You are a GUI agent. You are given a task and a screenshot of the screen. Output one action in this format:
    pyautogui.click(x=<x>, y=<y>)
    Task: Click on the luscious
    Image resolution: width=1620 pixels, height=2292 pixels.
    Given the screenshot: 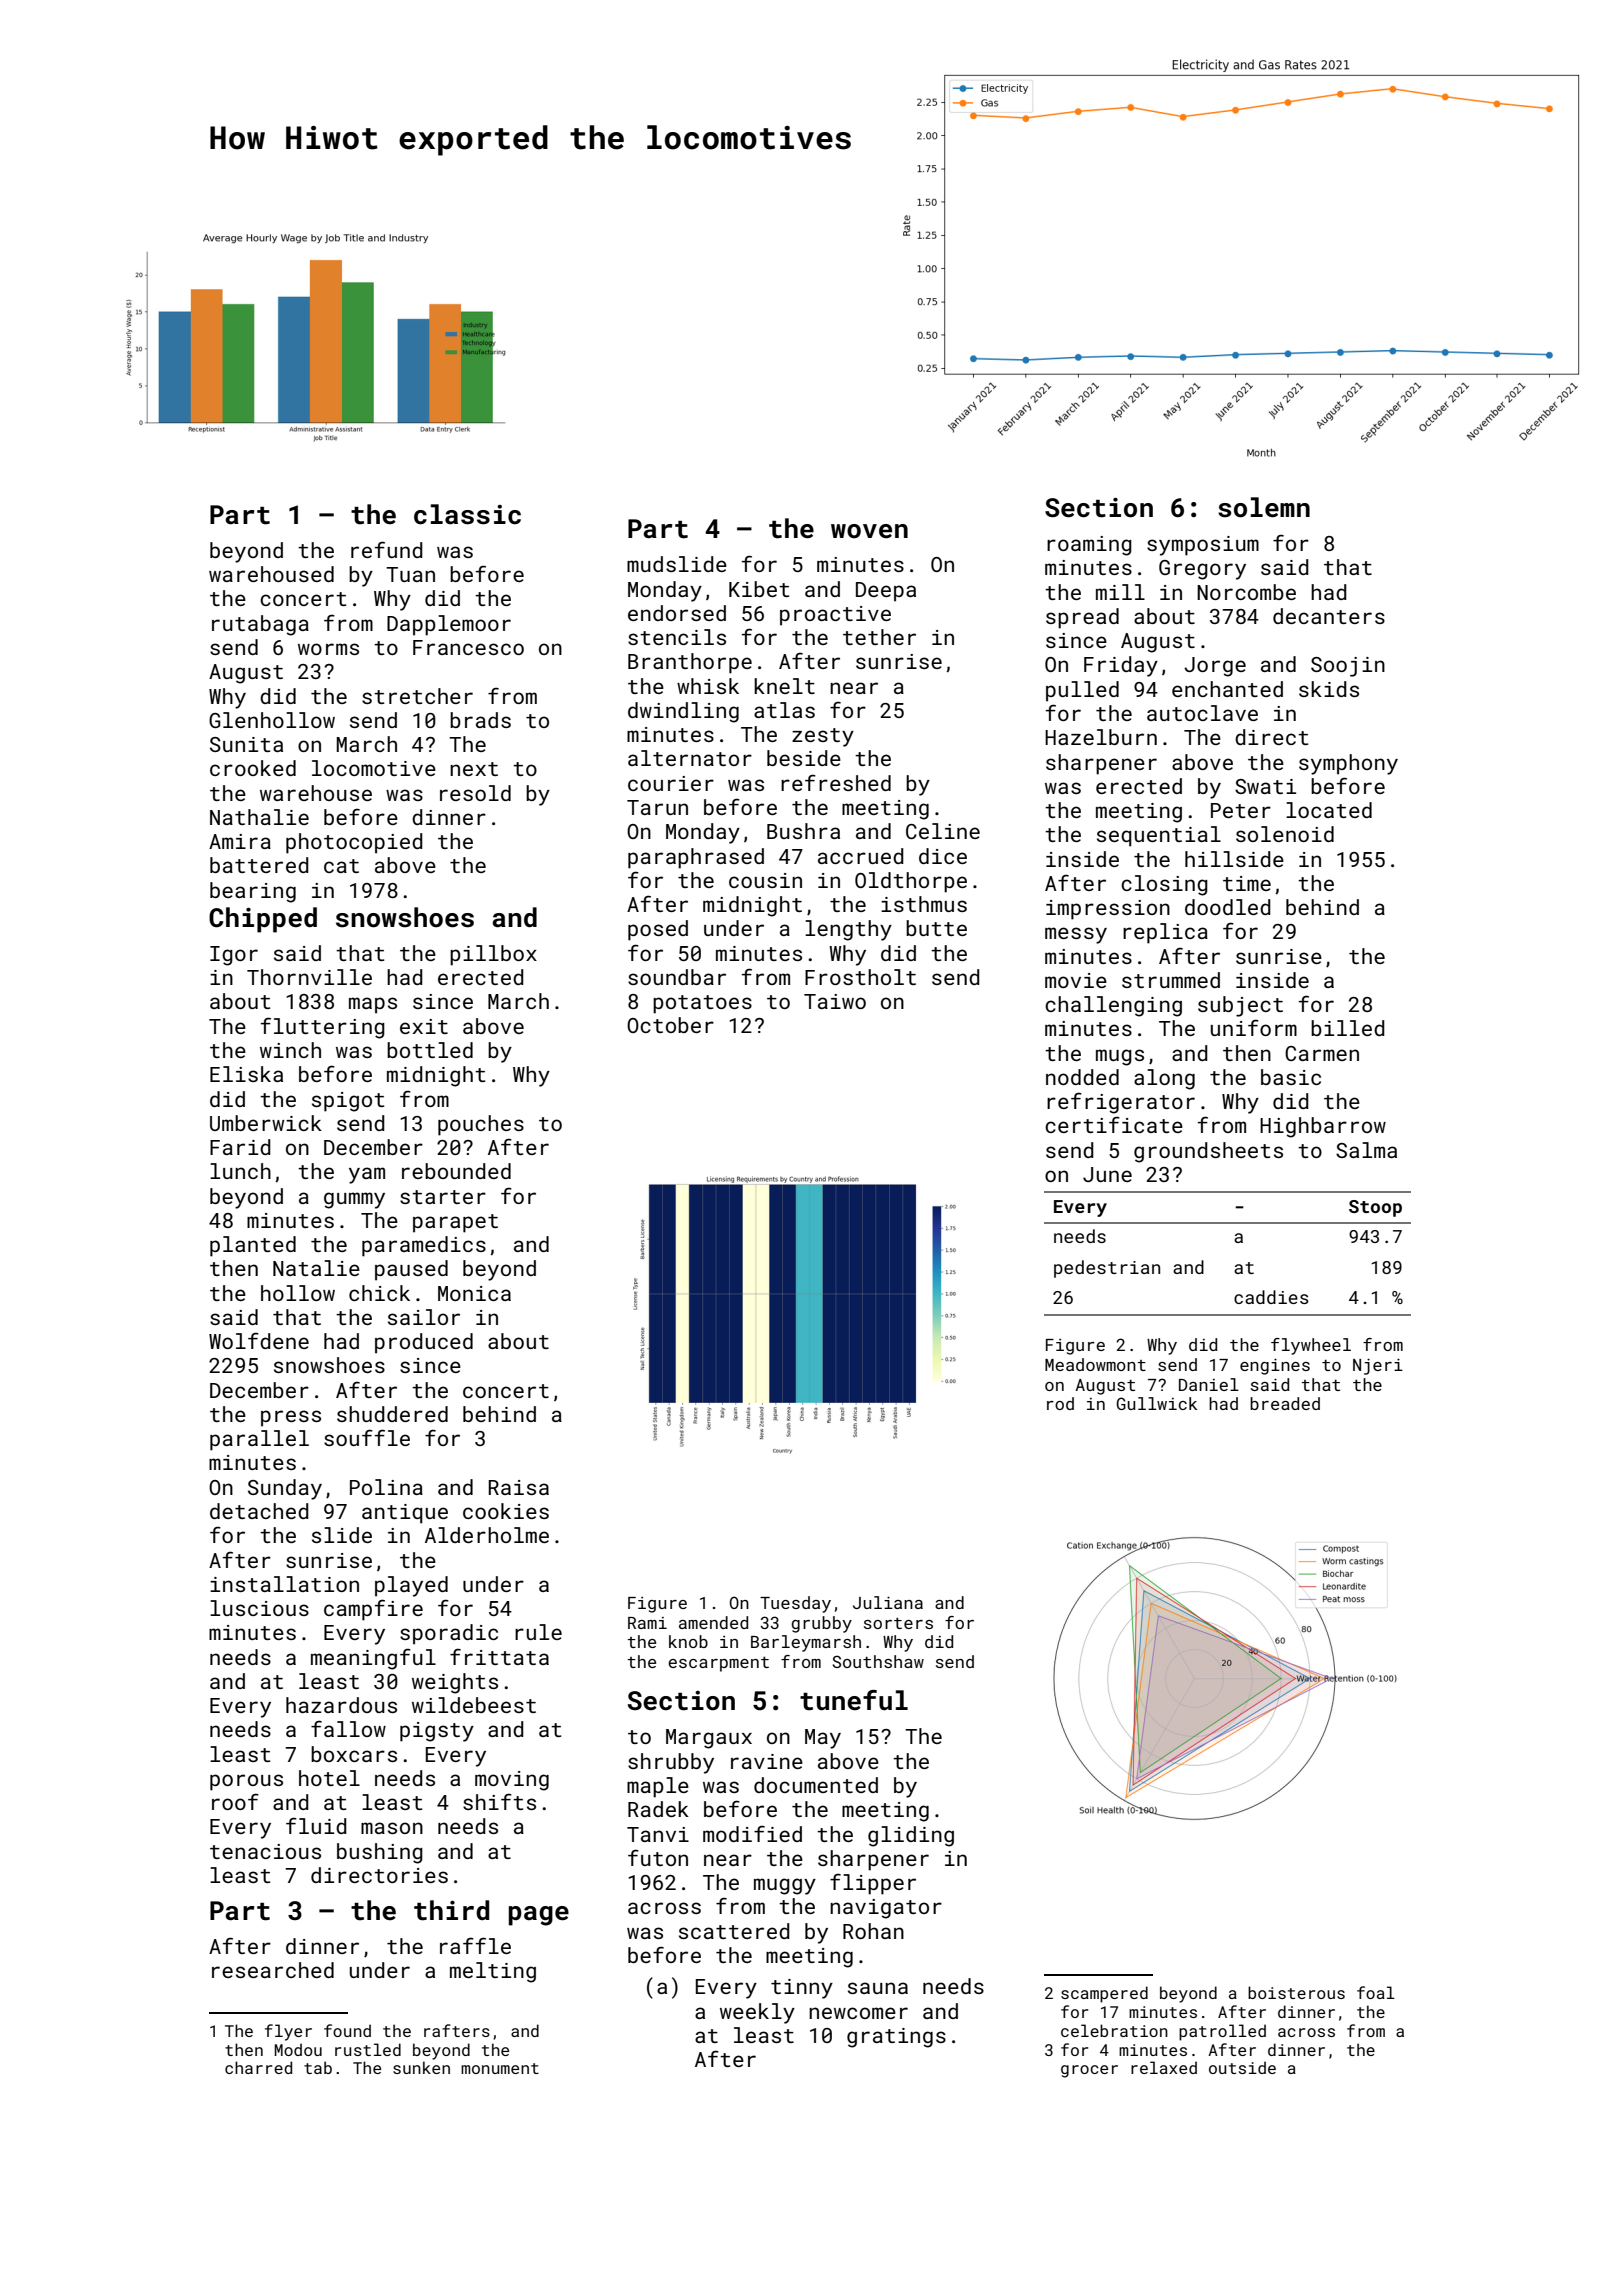 What is the action you would take?
    pyautogui.click(x=259, y=1608)
